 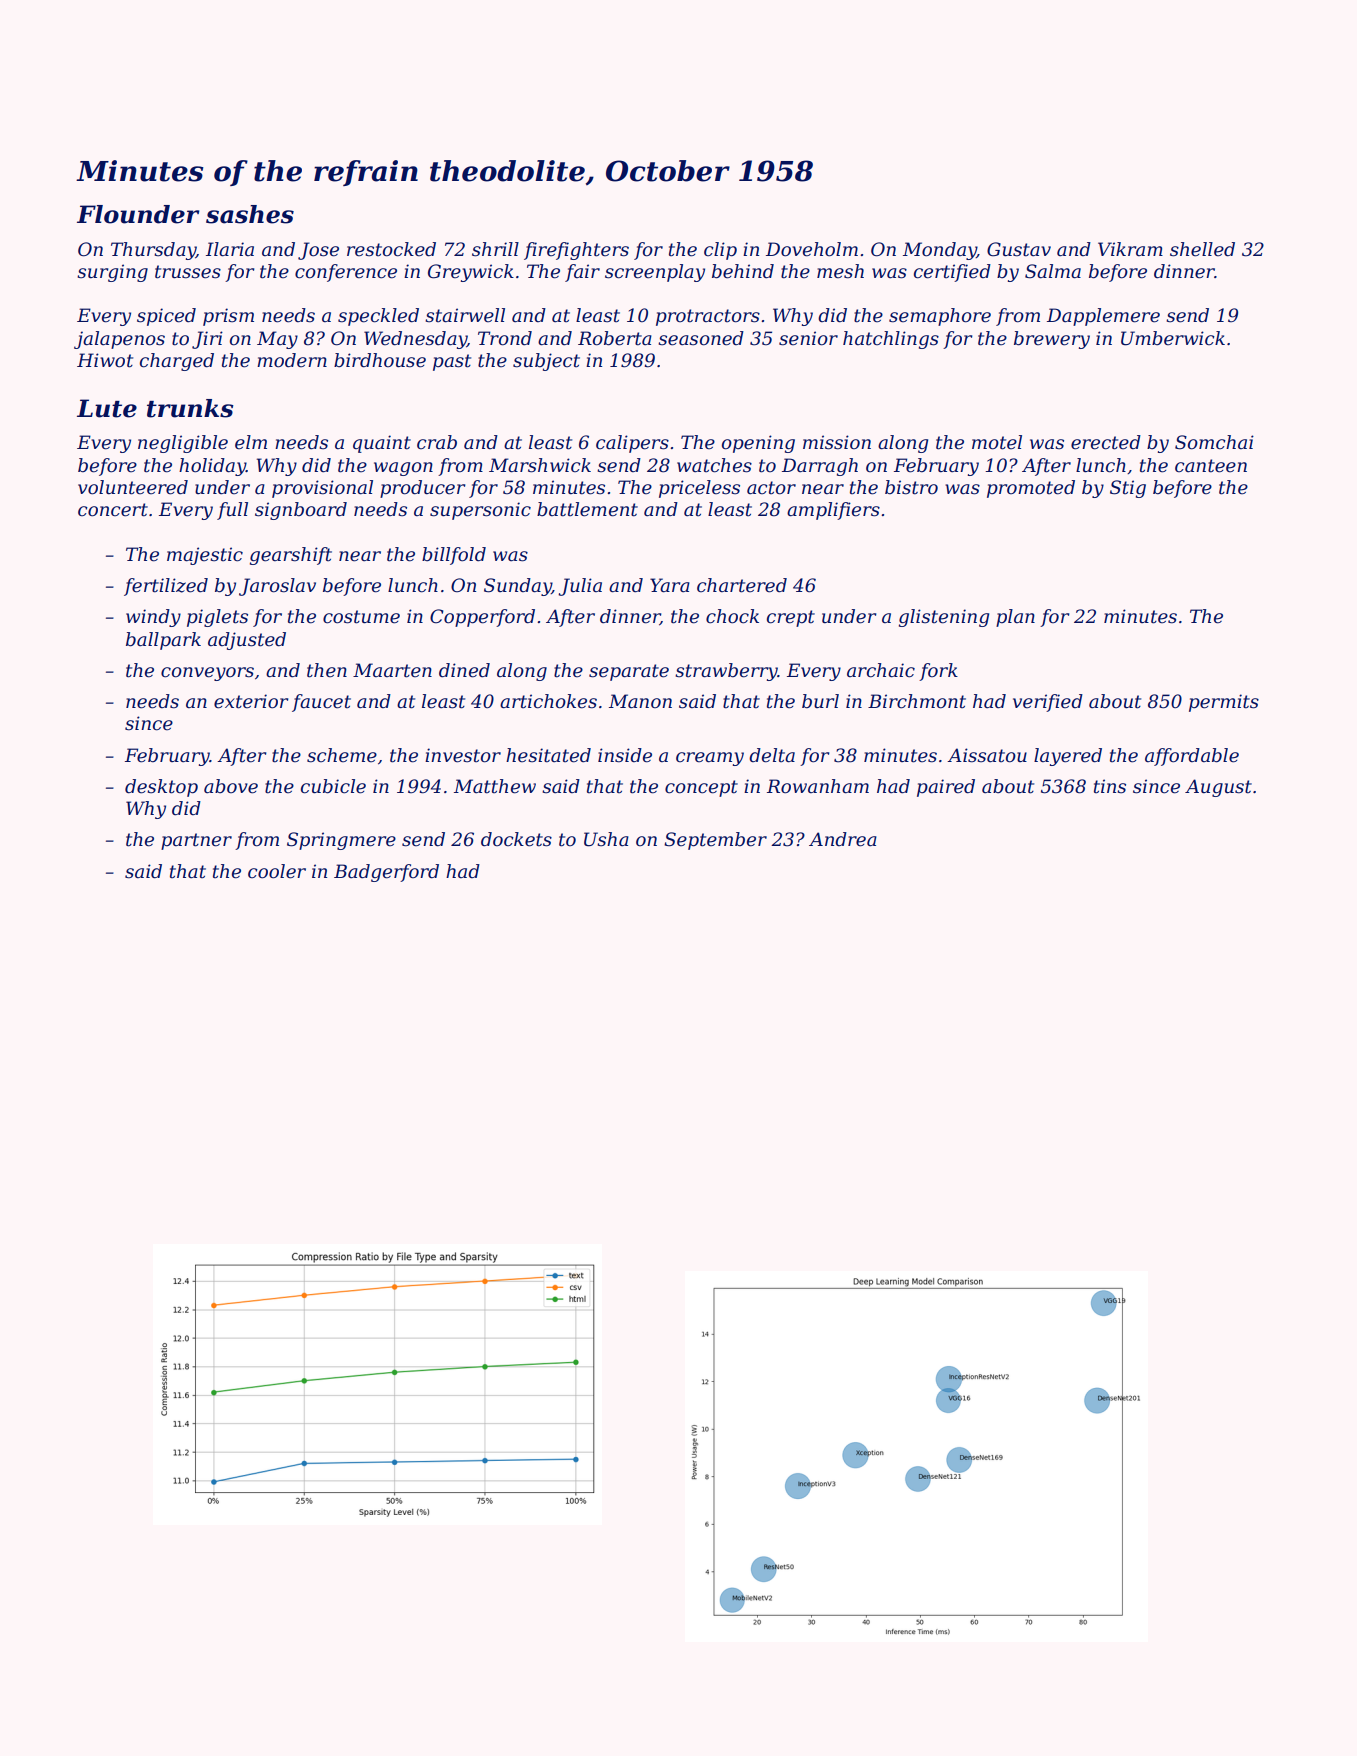 What do you see at coordinates (322, 489) in the page?
I see `provisional` at bounding box center [322, 489].
